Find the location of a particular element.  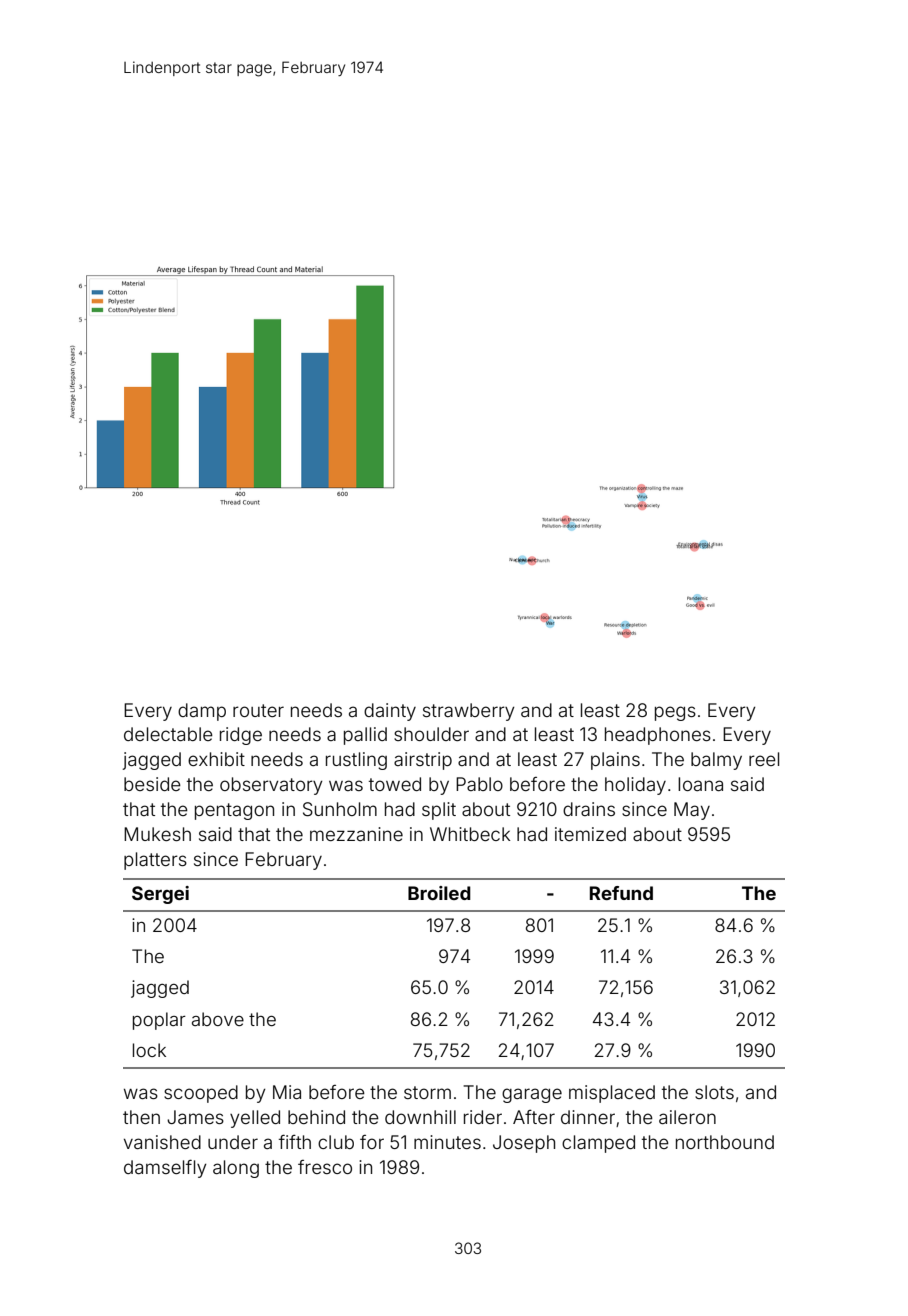

vanished is located at coordinates (162, 1142).
